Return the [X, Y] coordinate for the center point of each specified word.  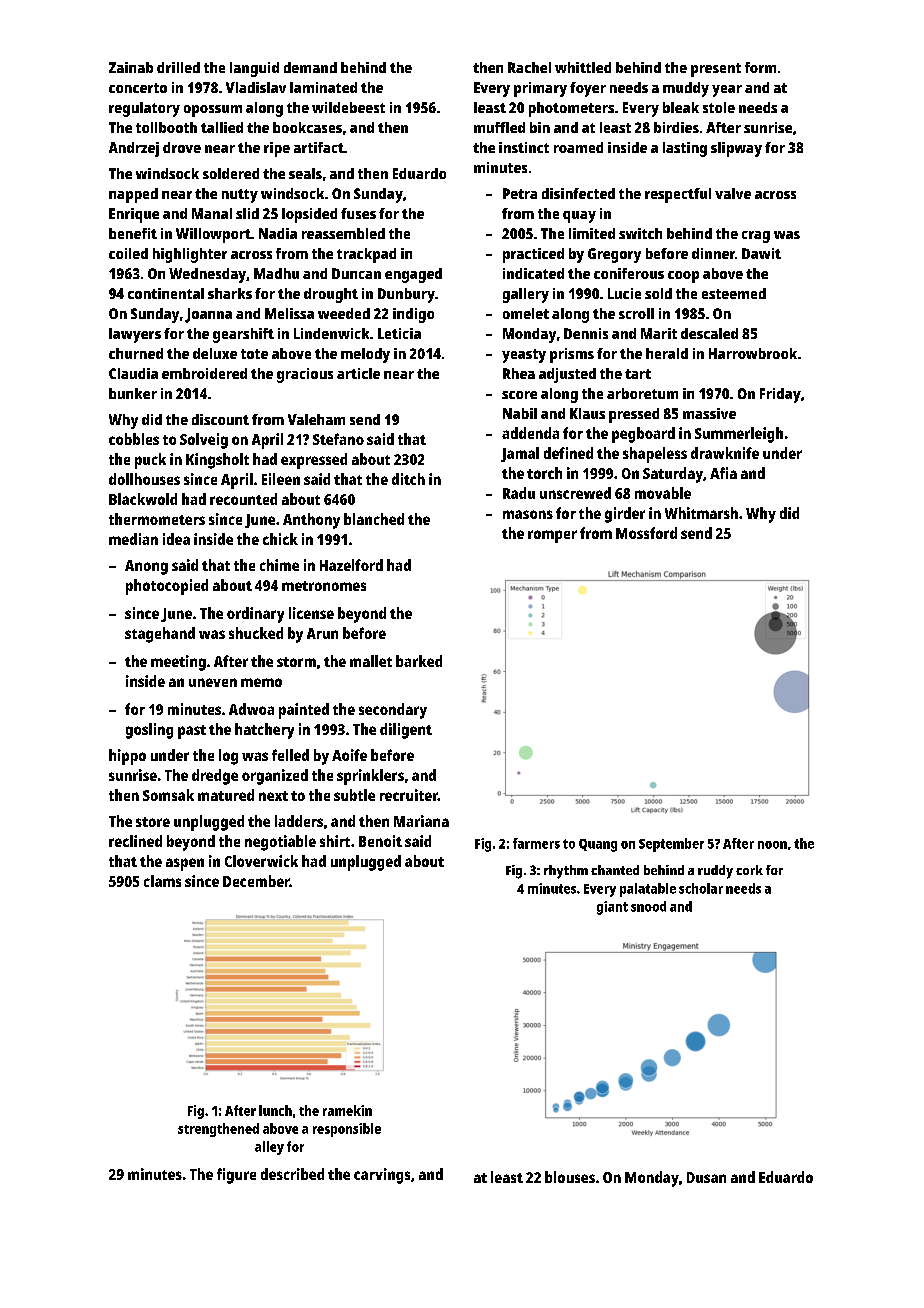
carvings [382, 1176]
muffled [499, 127]
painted [304, 711]
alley [269, 1148]
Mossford [646, 533]
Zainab [131, 67]
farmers [536, 843]
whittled [583, 67]
